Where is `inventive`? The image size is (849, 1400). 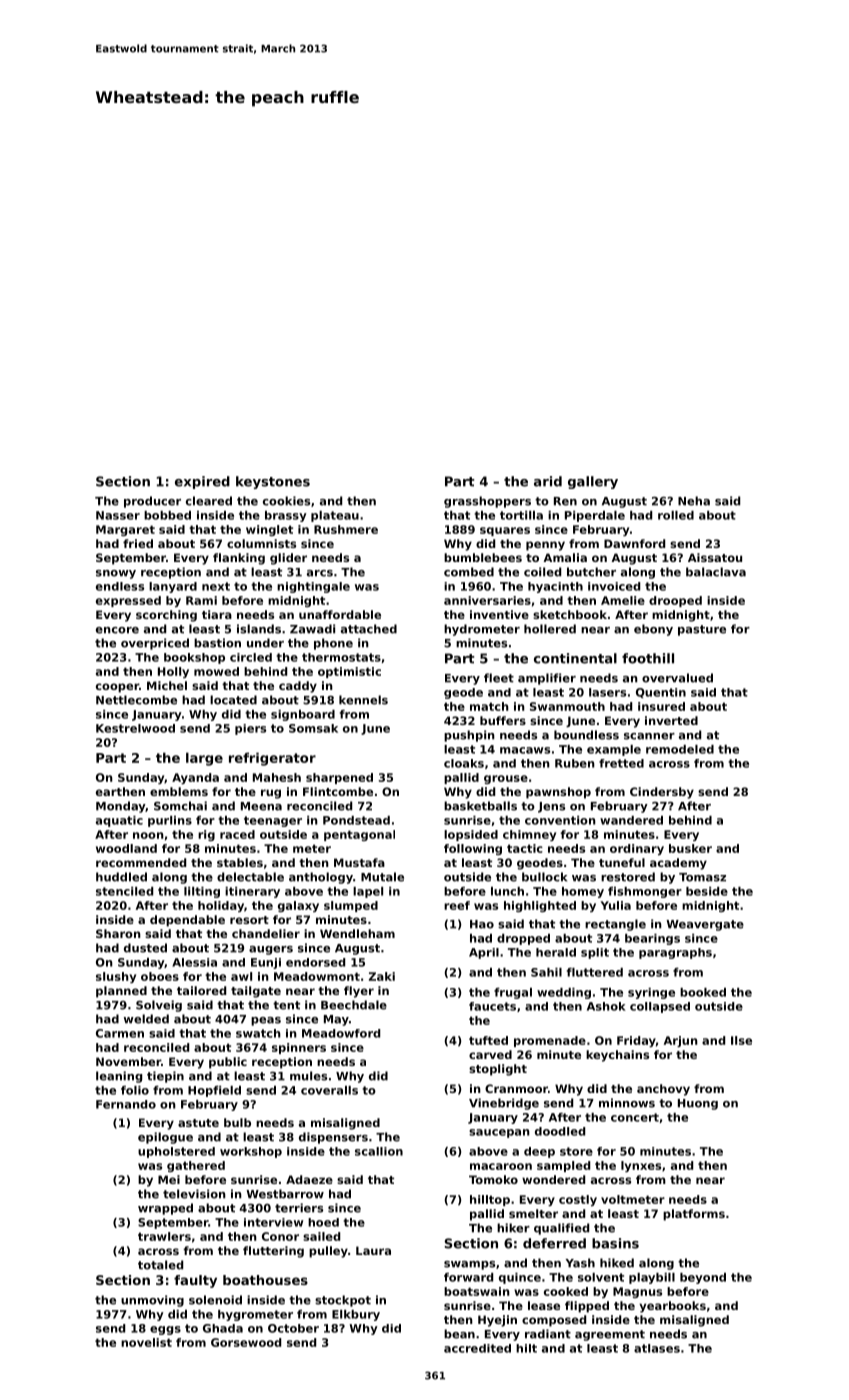
inventive is located at coordinates (499, 614).
